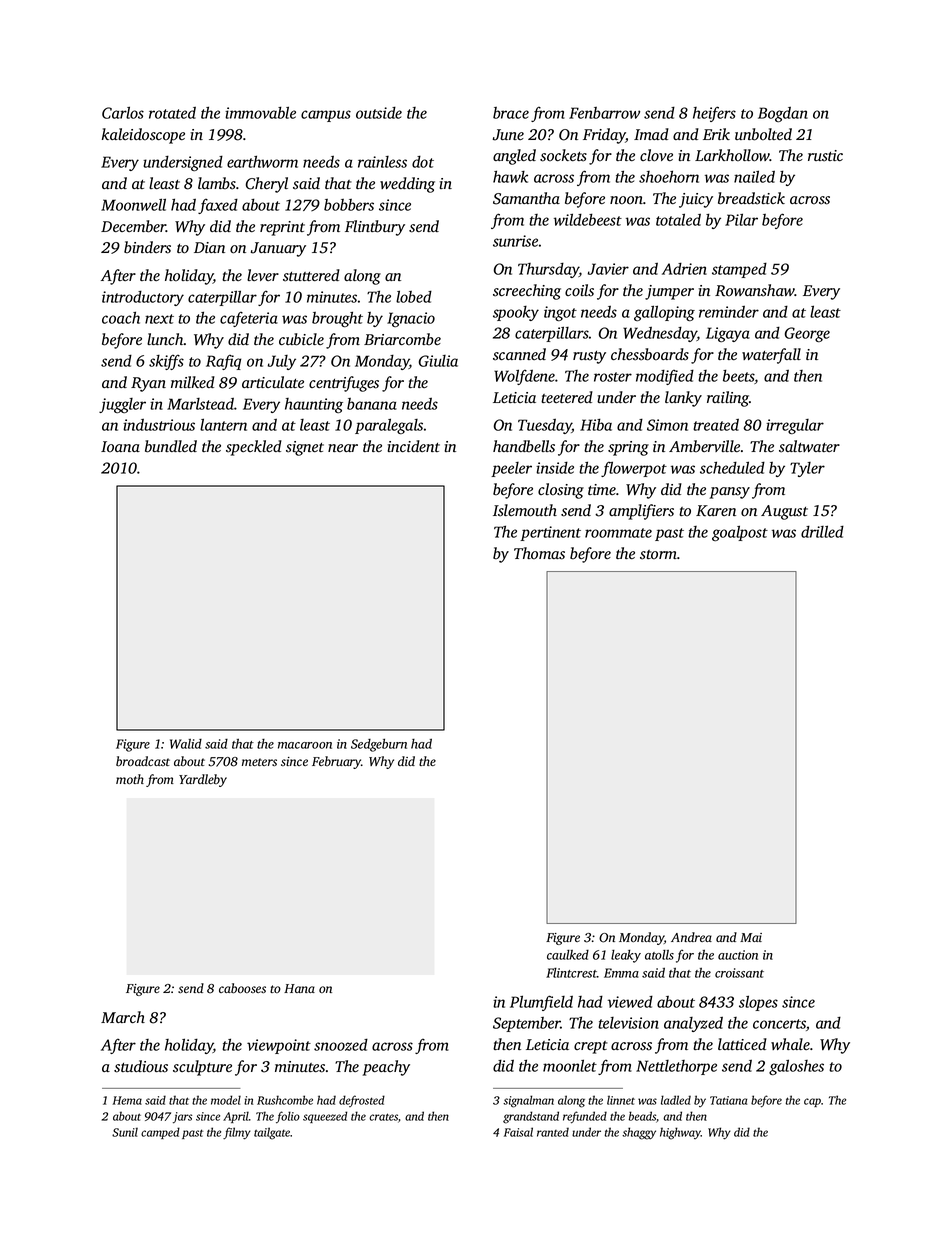 This image has width=952, height=1233. Describe the element at coordinates (123, 112) in the image. I see `Carlos` at that location.
